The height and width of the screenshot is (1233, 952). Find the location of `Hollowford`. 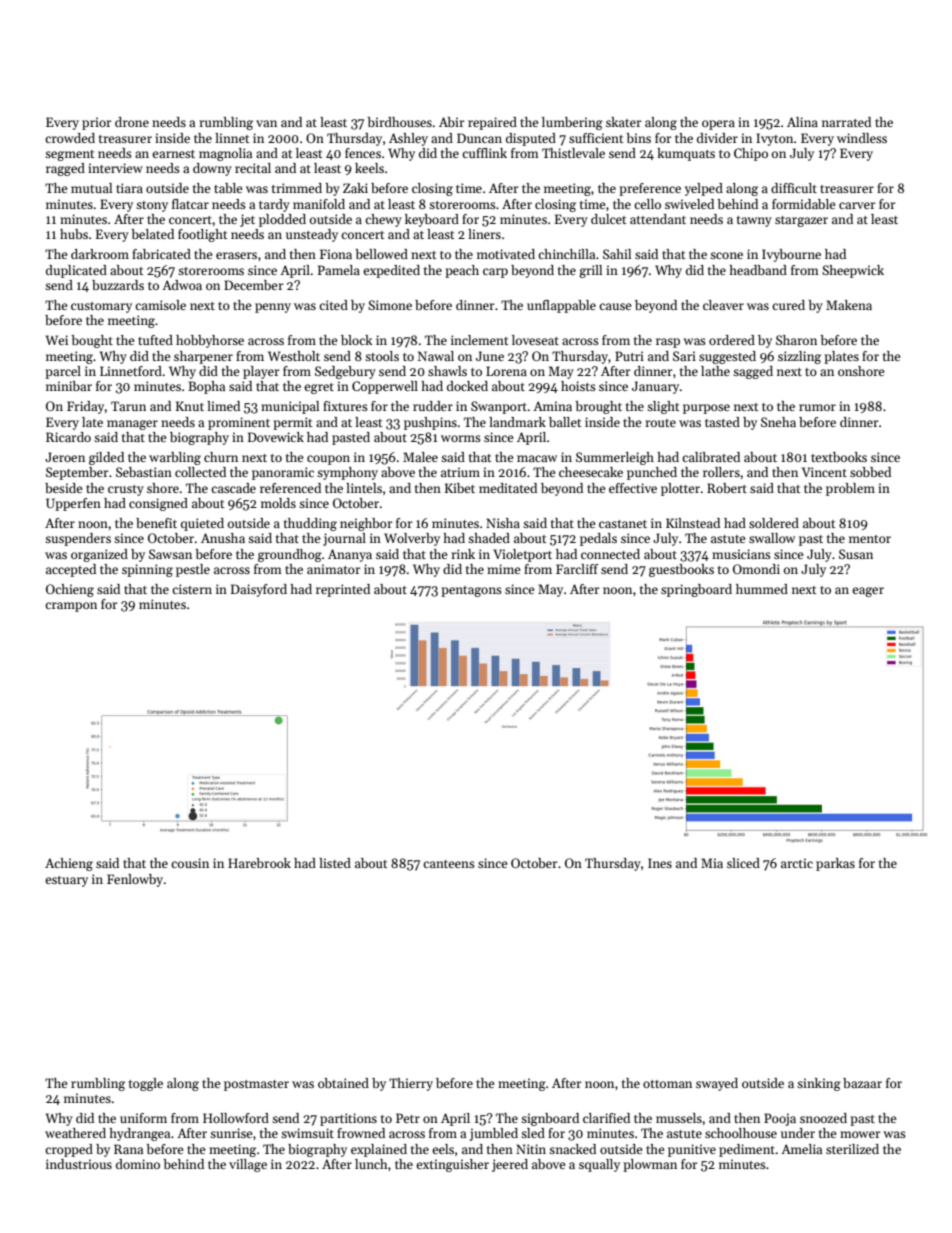

Hollowford is located at coordinates (236, 1118).
